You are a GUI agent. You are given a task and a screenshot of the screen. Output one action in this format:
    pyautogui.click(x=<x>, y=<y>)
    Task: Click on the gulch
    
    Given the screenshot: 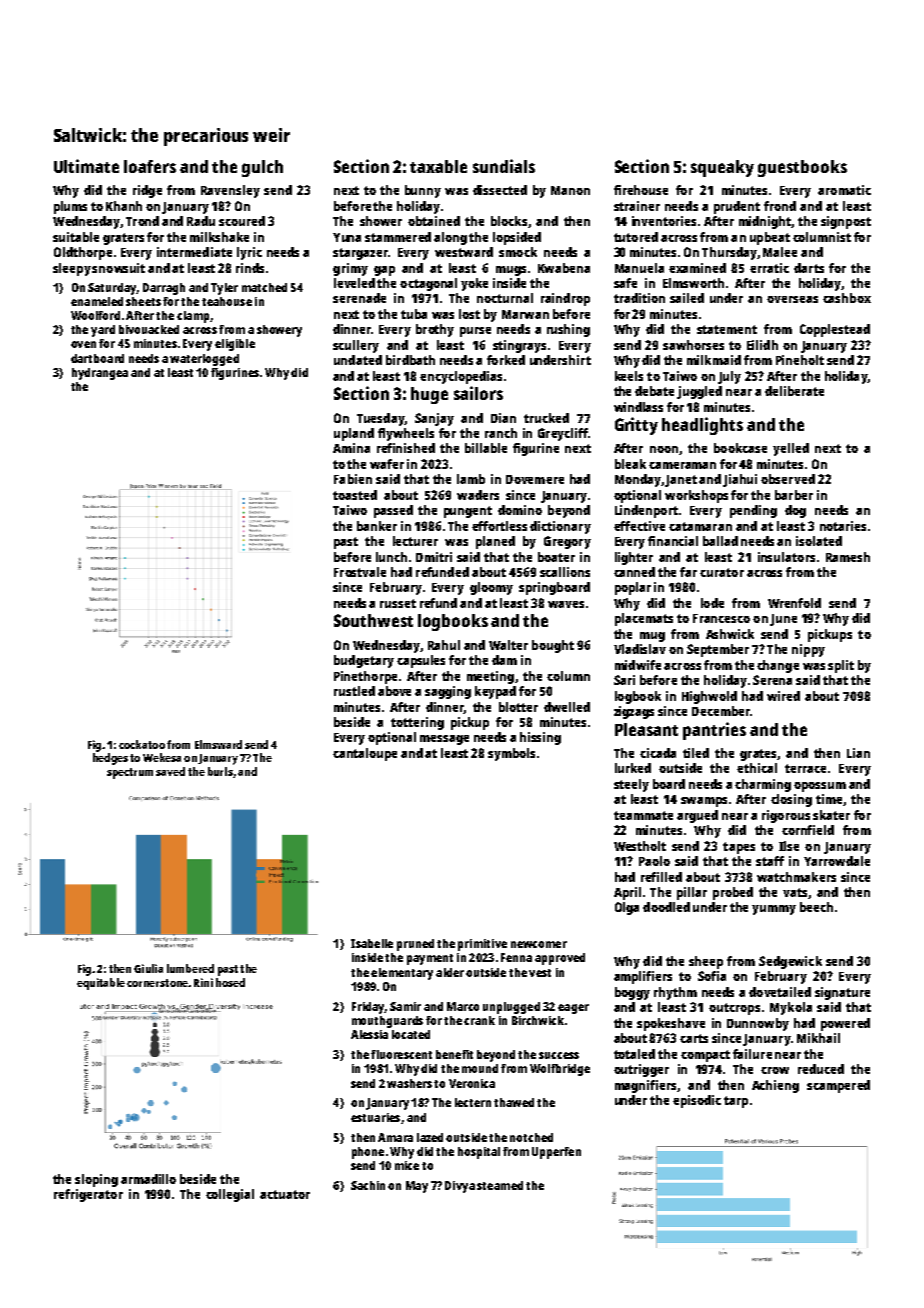 What is the action you would take?
    pyautogui.click(x=262, y=168)
